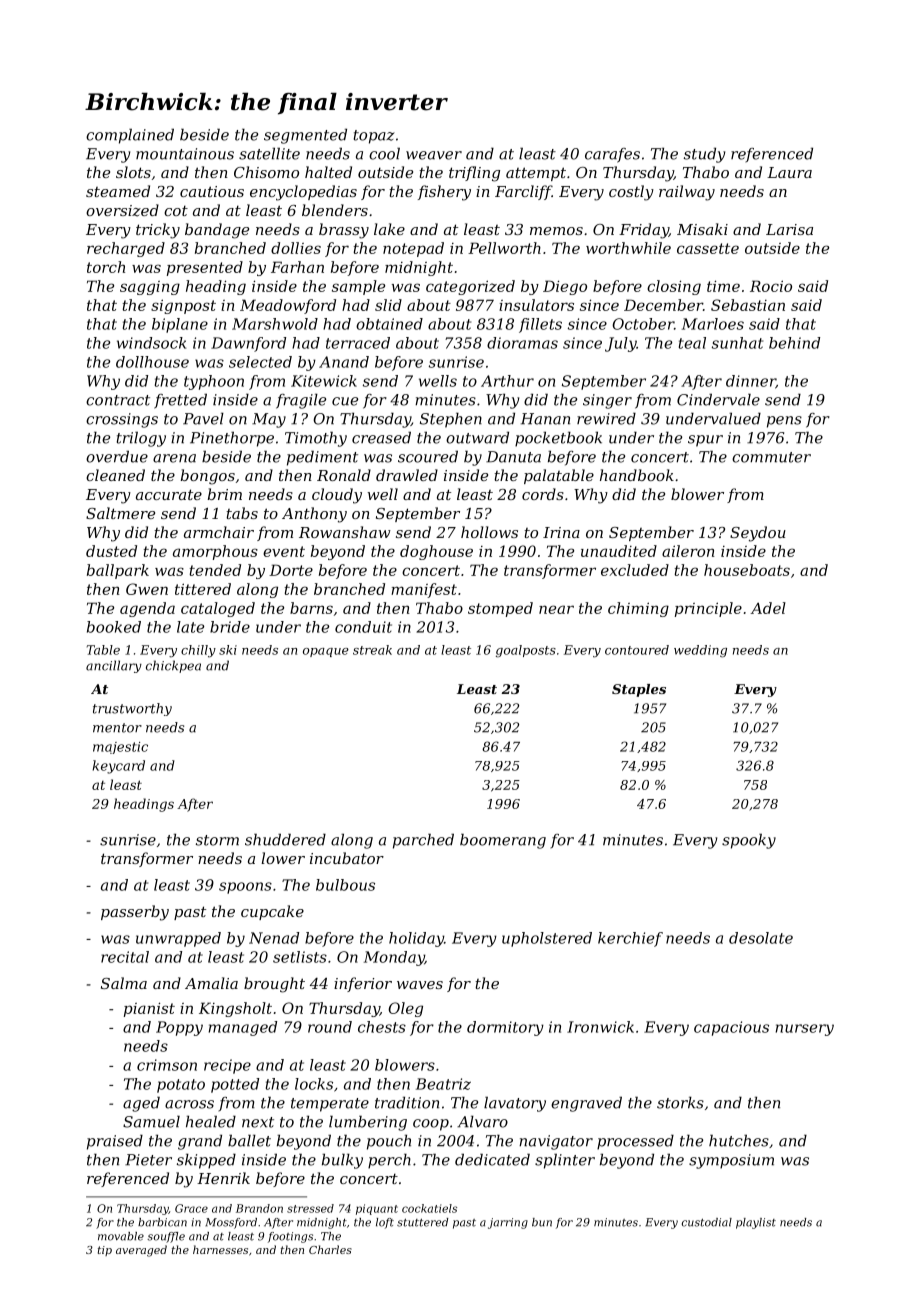 The image size is (924, 1308). Describe the element at coordinates (288, 306) in the document. I see `Meadowford` at that location.
